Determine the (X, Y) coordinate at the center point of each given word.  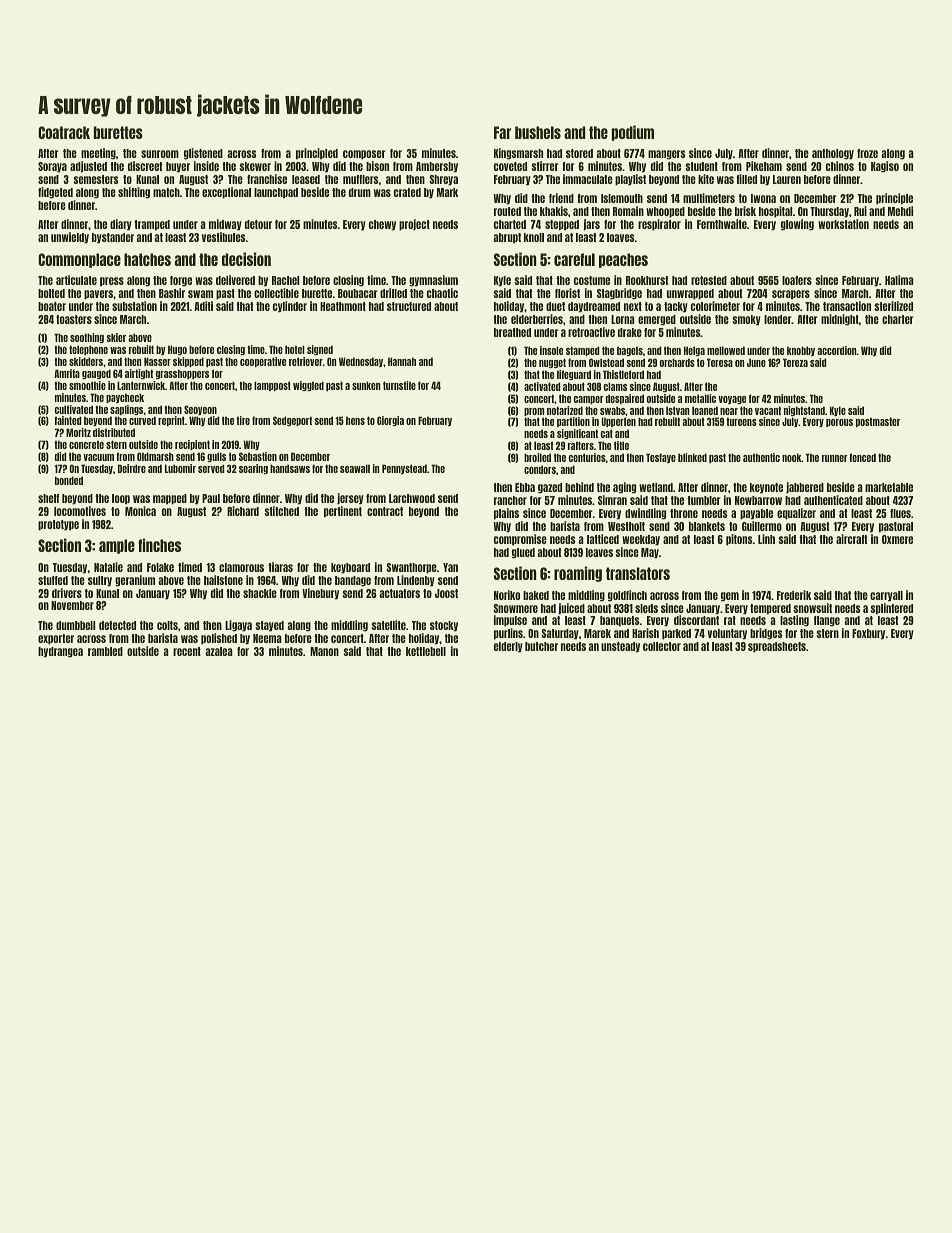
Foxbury (868, 634)
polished (219, 639)
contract (385, 511)
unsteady (620, 647)
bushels (538, 132)
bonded (69, 480)
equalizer (796, 514)
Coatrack (64, 132)
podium (633, 133)
